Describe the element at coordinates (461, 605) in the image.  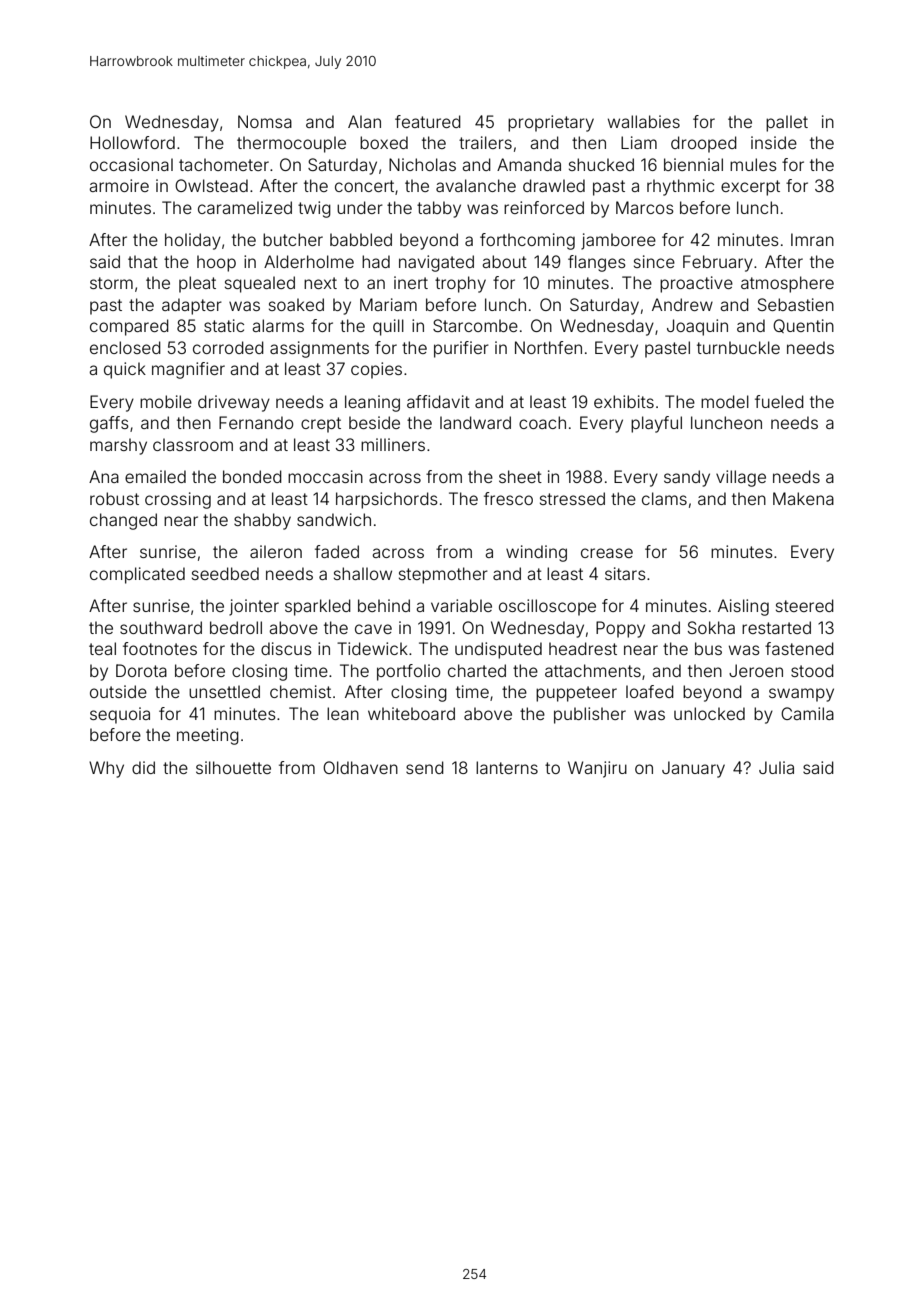
I see `variable` at that location.
